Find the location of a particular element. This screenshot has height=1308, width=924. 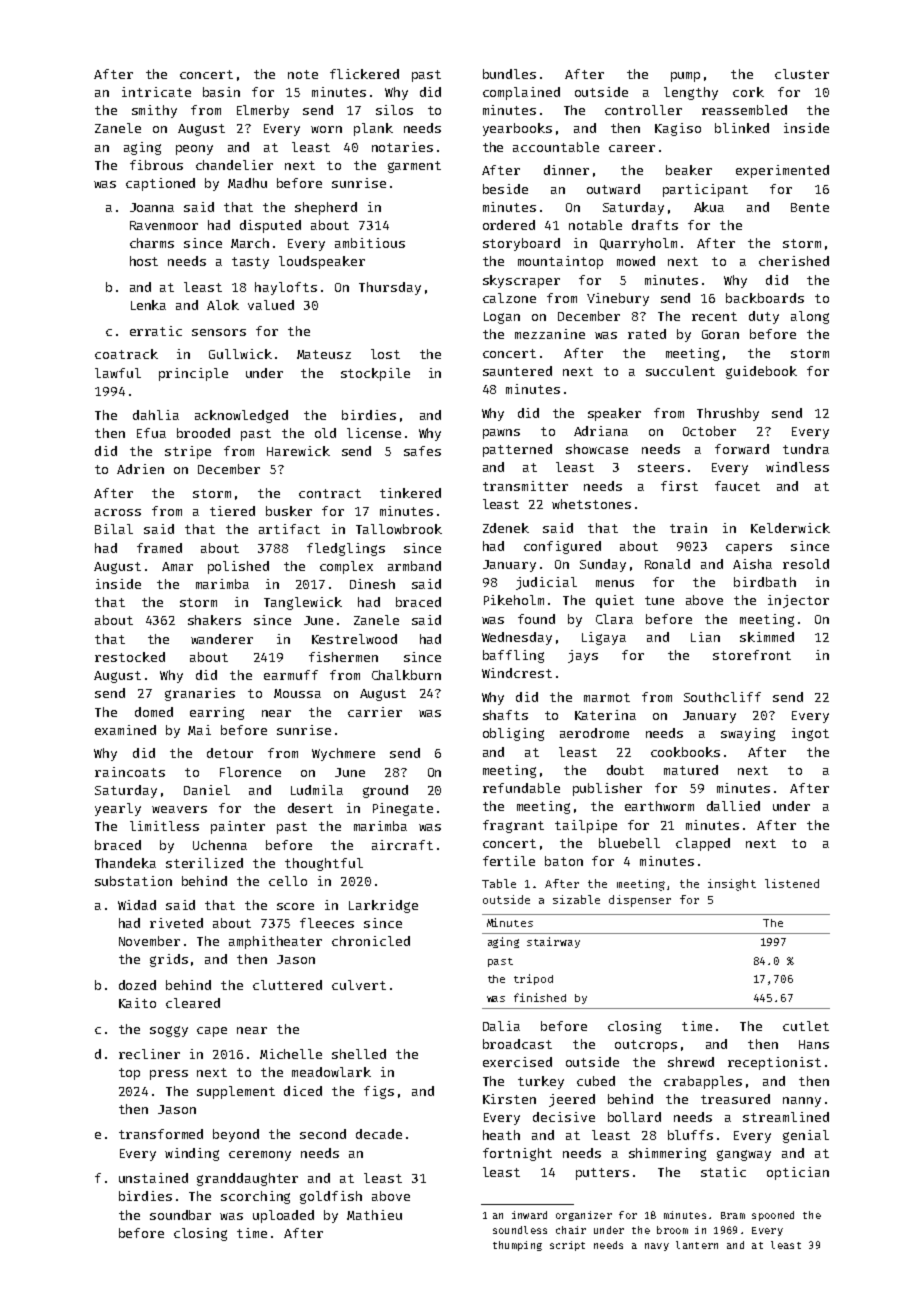

principle is located at coordinates (193, 374).
